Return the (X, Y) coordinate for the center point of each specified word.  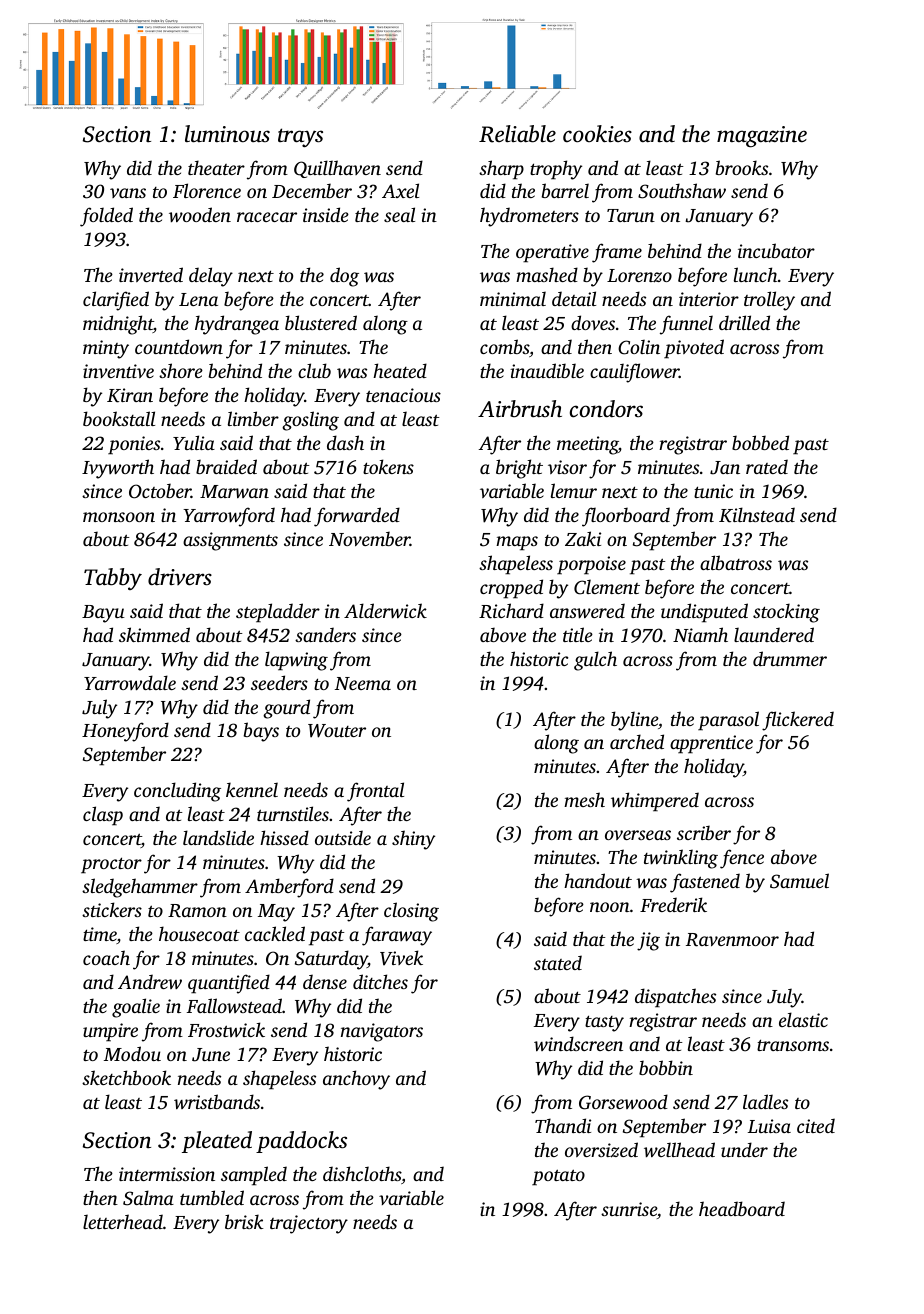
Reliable (517, 134)
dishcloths (362, 1173)
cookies (597, 134)
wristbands (217, 1101)
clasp (103, 816)
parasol (728, 721)
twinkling (681, 859)
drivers (180, 577)
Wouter (337, 731)
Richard (511, 611)
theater (216, 167)
